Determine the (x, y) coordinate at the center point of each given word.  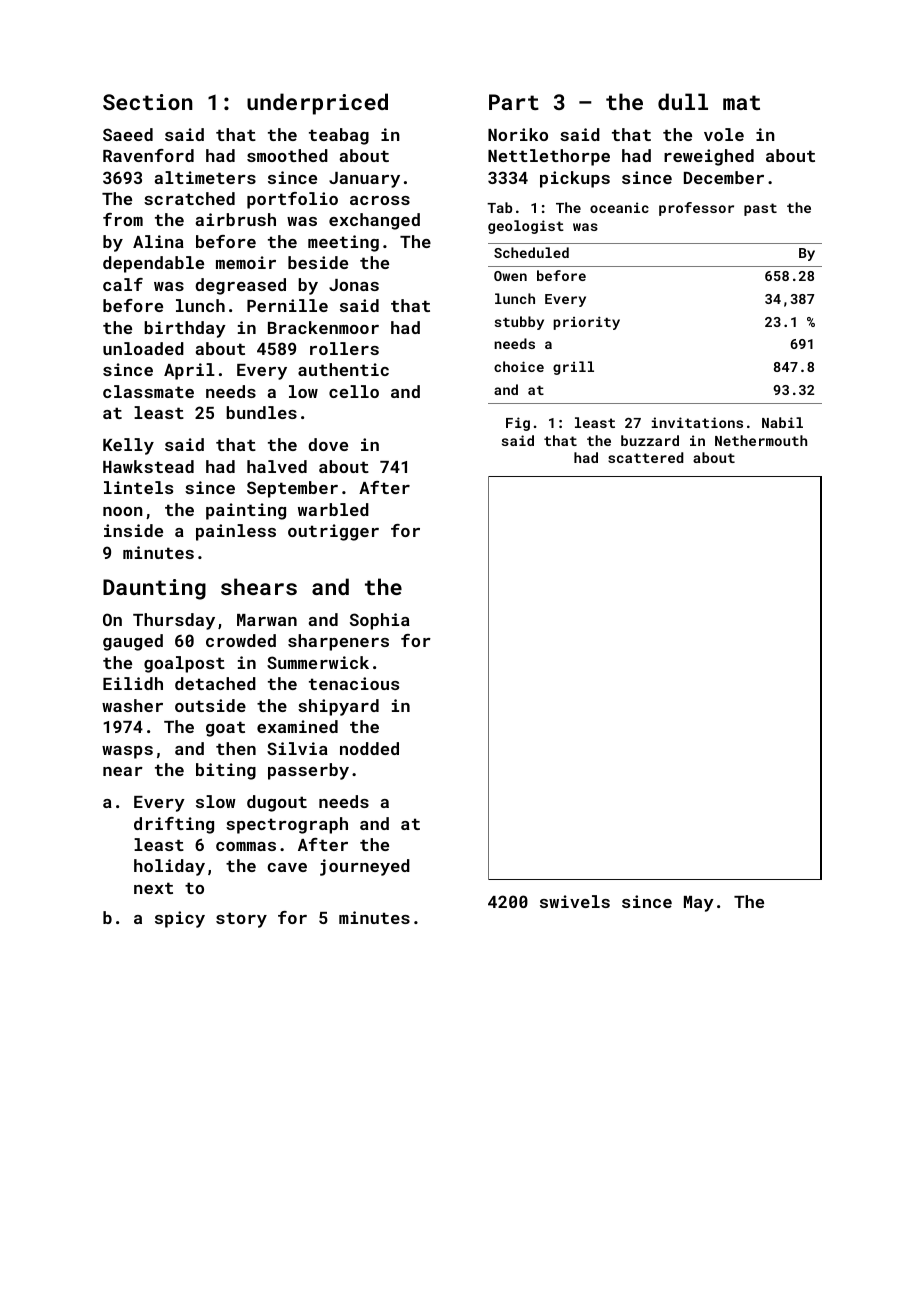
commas (246, 846)
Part (514, 102)
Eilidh (133, 683)
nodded (369, 748)
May (699, 904)
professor (696, 209)
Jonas (354, 285)
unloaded (143, 348)
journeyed (365, 867)
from (123, 219)
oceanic (619, 207)
